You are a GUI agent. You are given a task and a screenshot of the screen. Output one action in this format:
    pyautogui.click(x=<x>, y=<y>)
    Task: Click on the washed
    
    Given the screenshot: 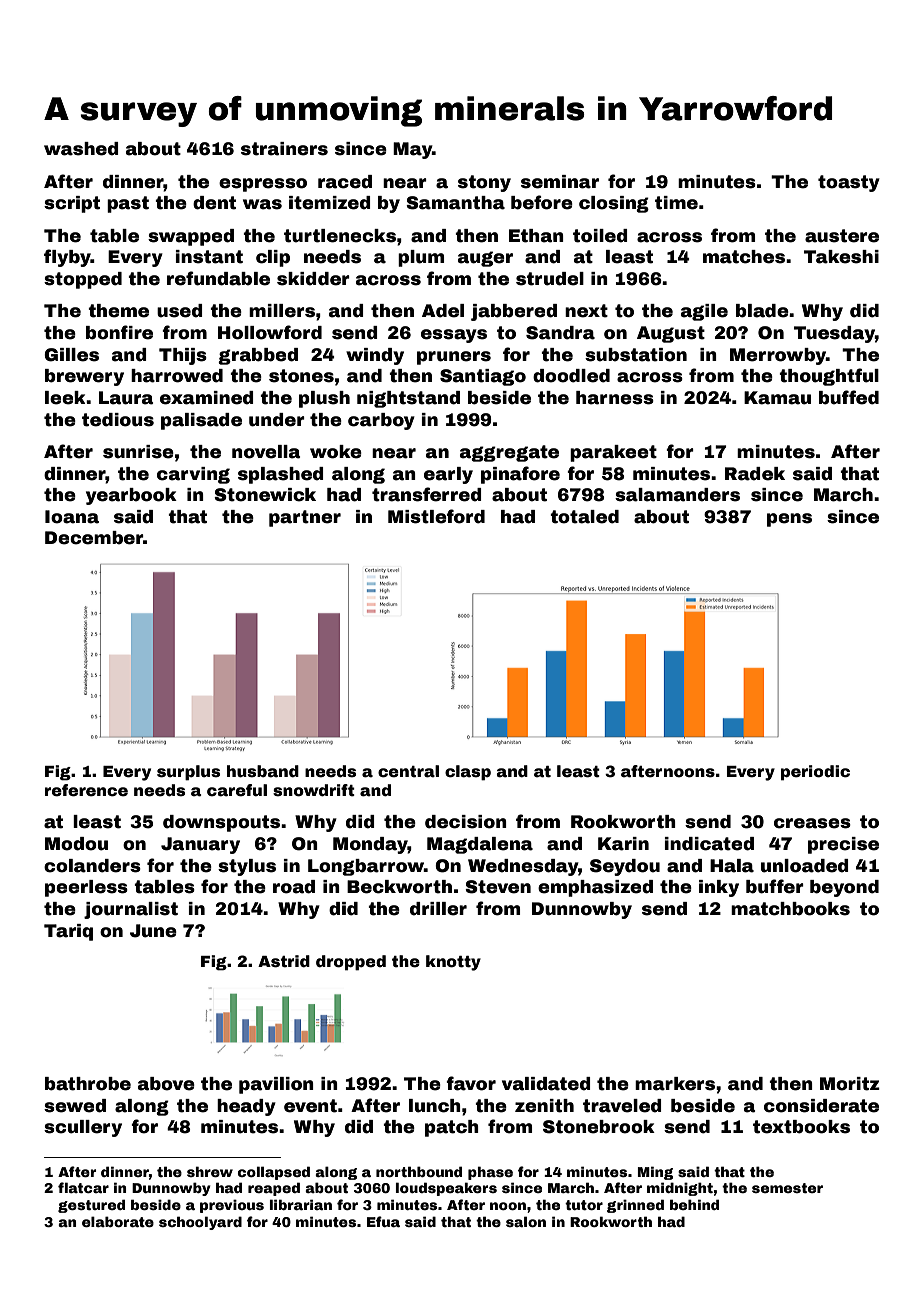 What is the action you would take?
    pyautogui.click(x=81, y=149)
